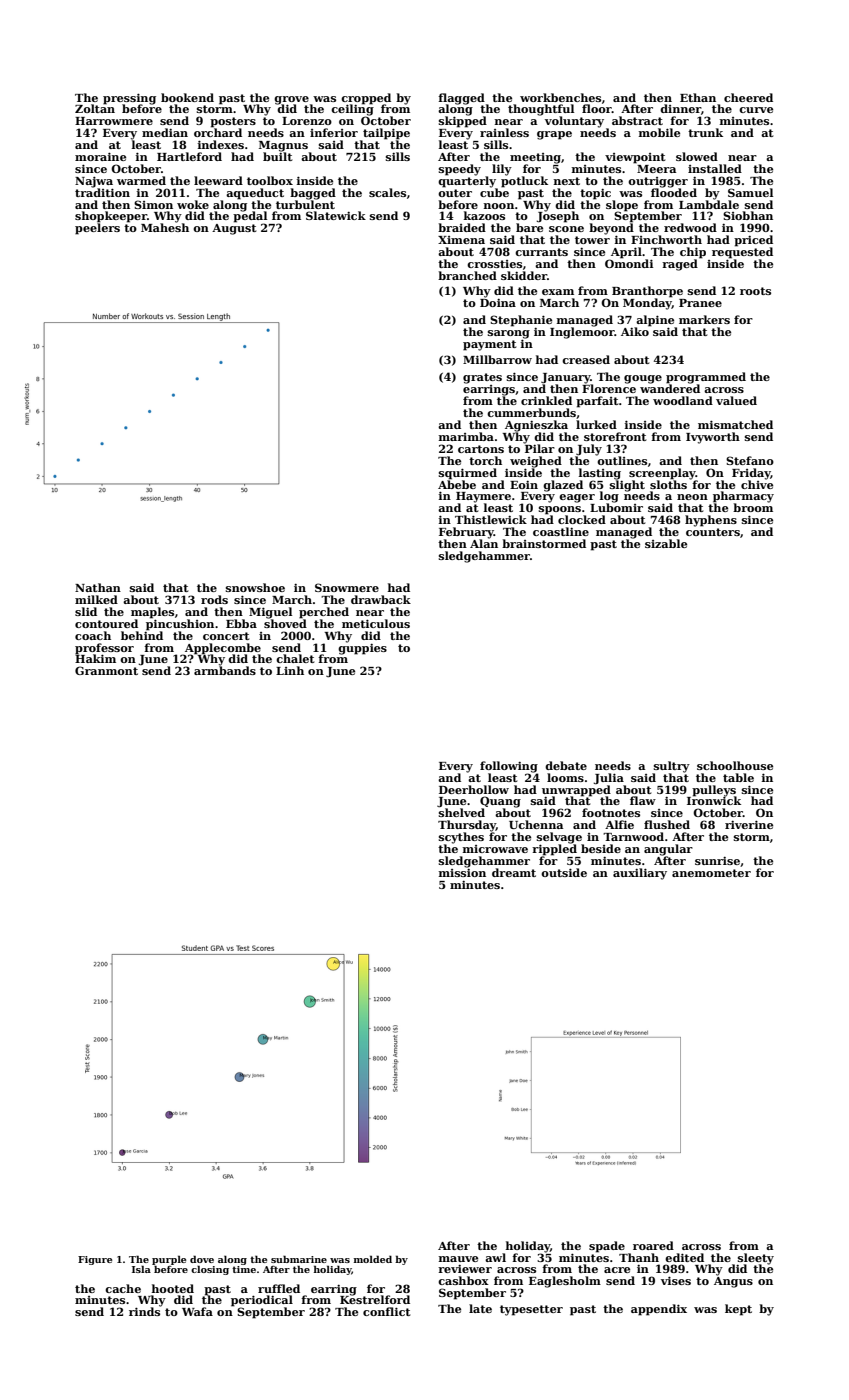 The image size is (849, 1400). What do you see at coordinates (114, 121) in the screenshot?
I see `Harrowmere` at bounding box center [114, 121].
